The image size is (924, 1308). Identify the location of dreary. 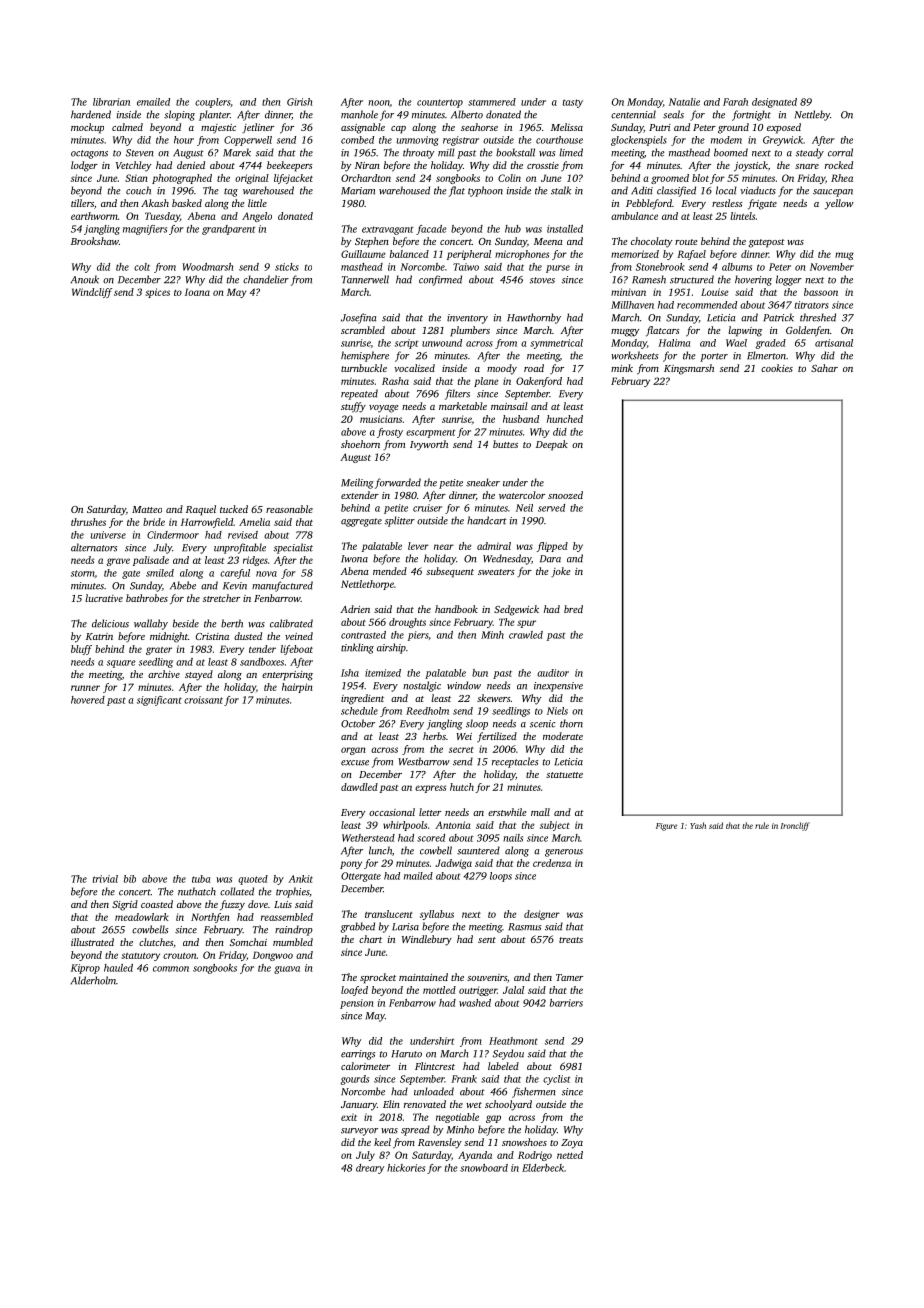
(370, 1169).
